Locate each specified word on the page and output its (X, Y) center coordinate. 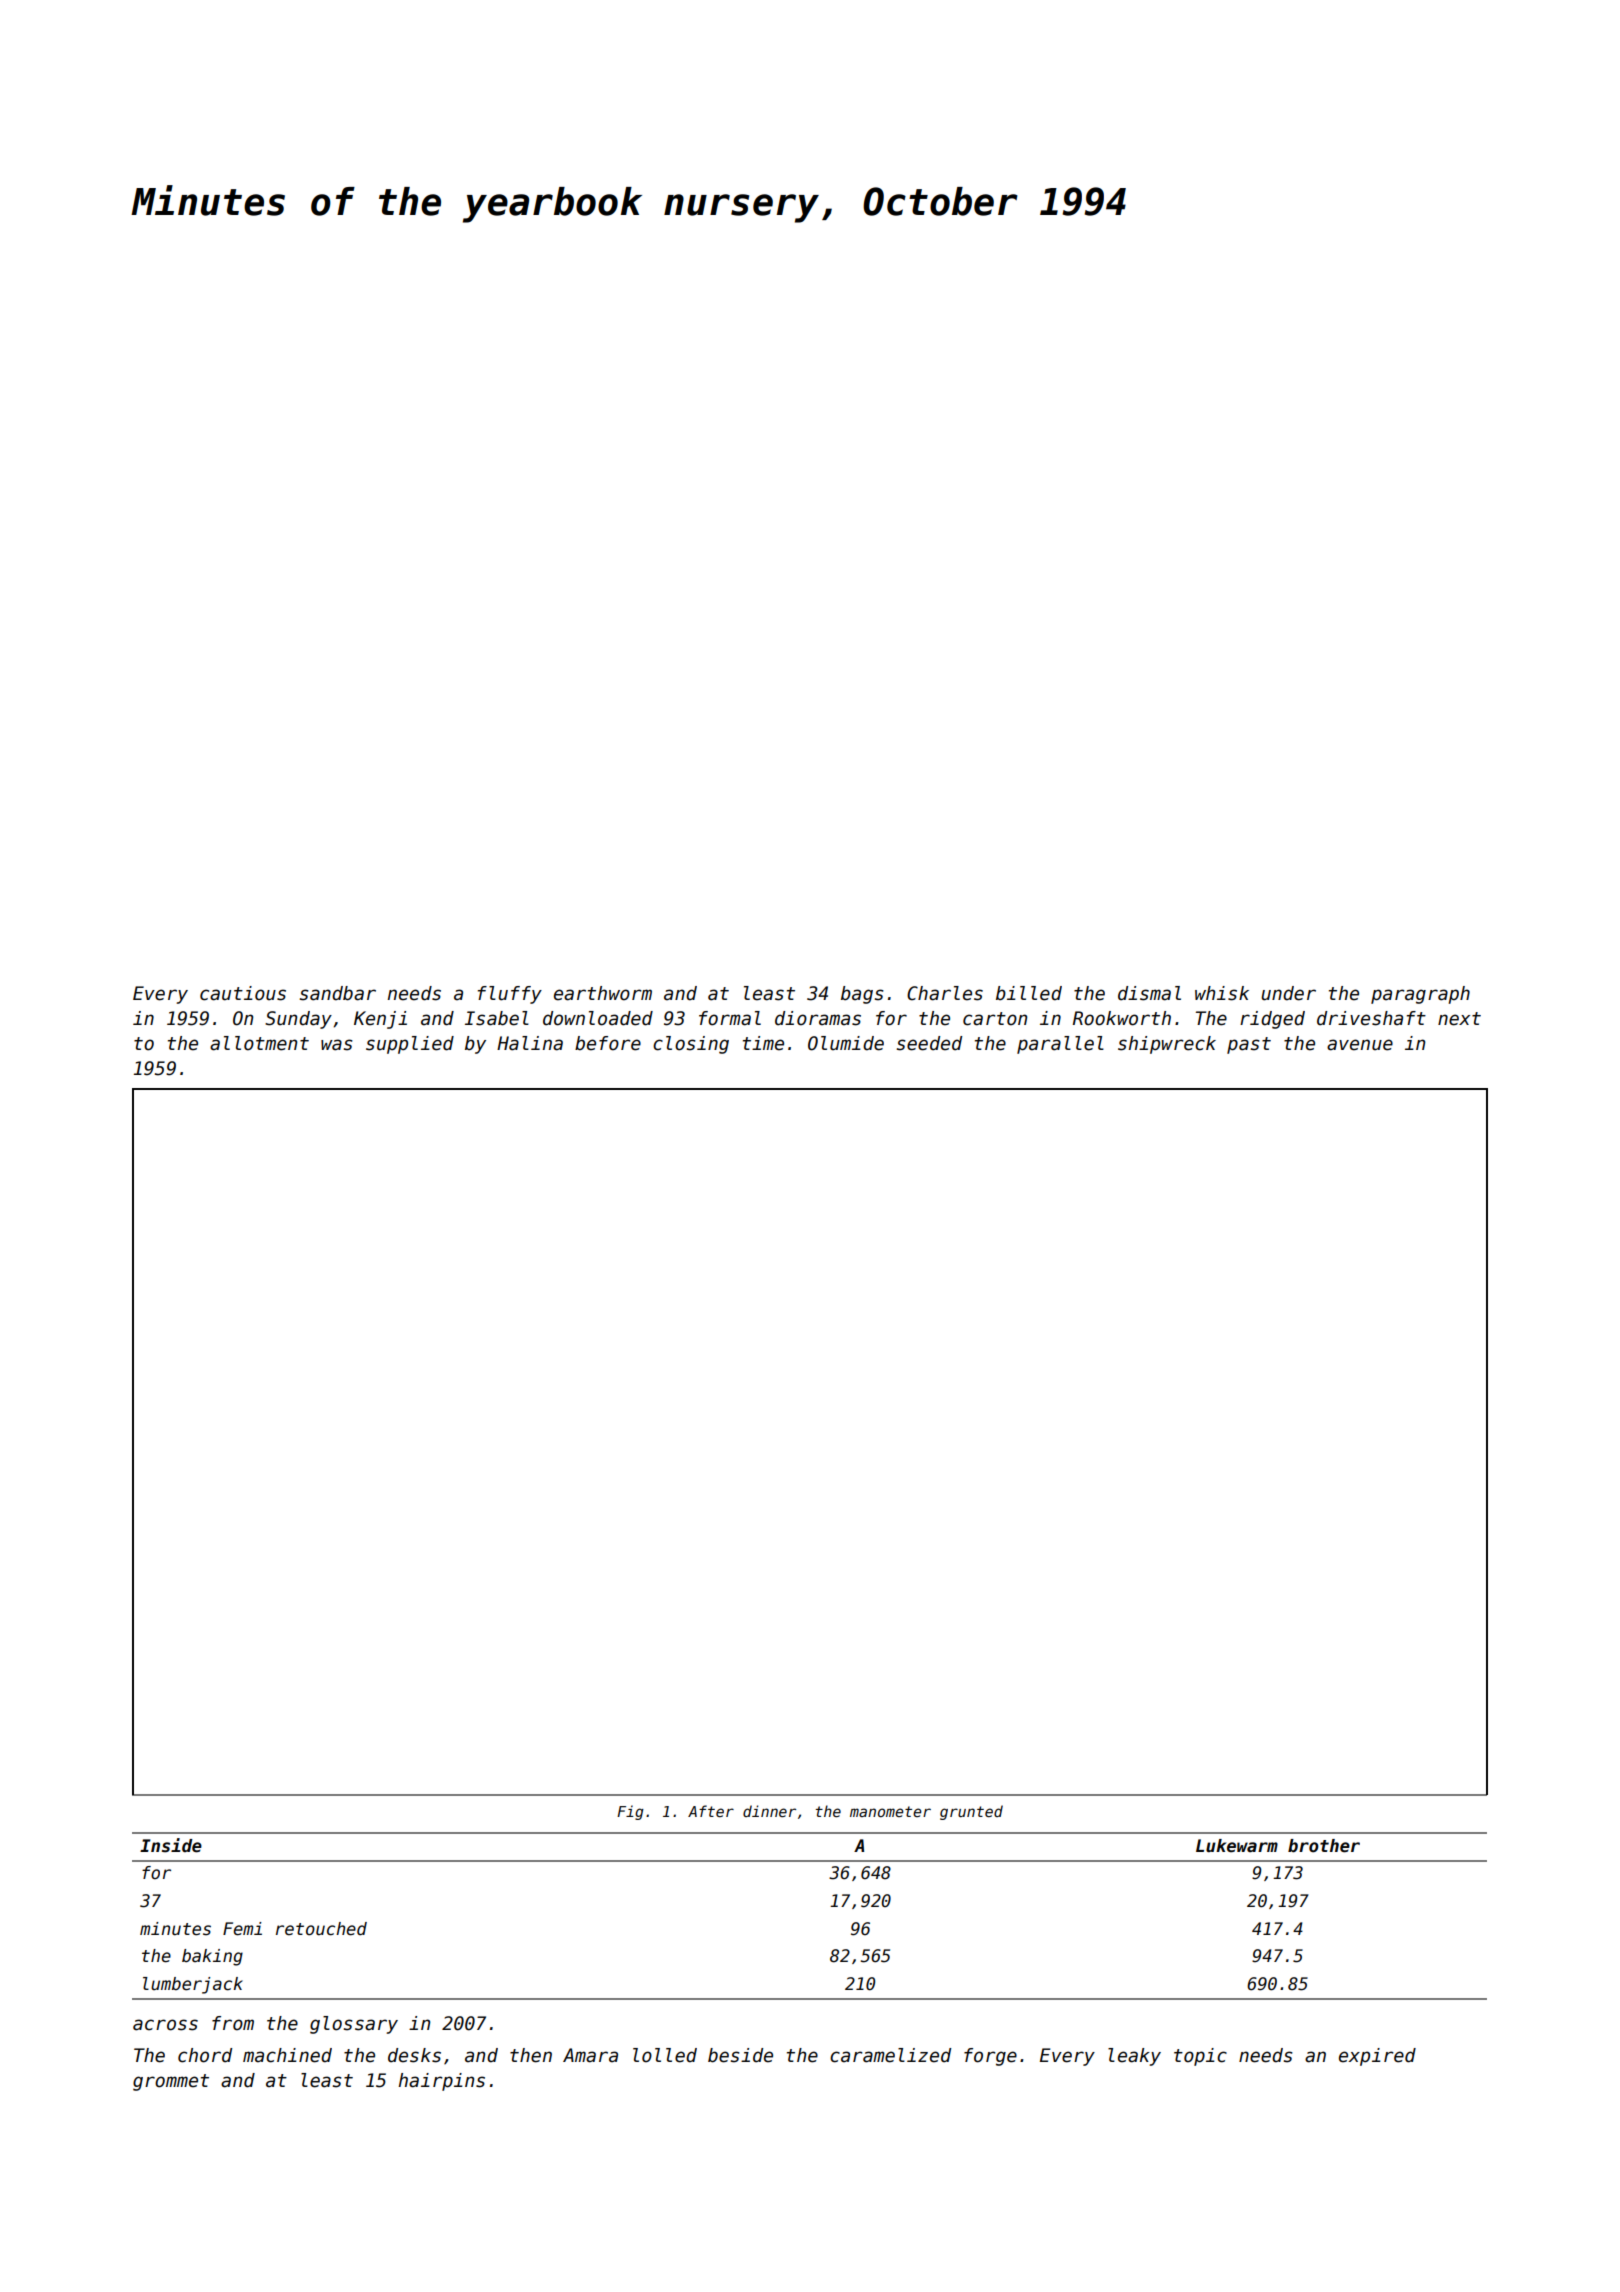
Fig (630, 1812)
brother (1324, 1846)
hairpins (442, 2082)
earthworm (603, 993)
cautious (243, 993)
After (711, 1811)
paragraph (1420, 995)
